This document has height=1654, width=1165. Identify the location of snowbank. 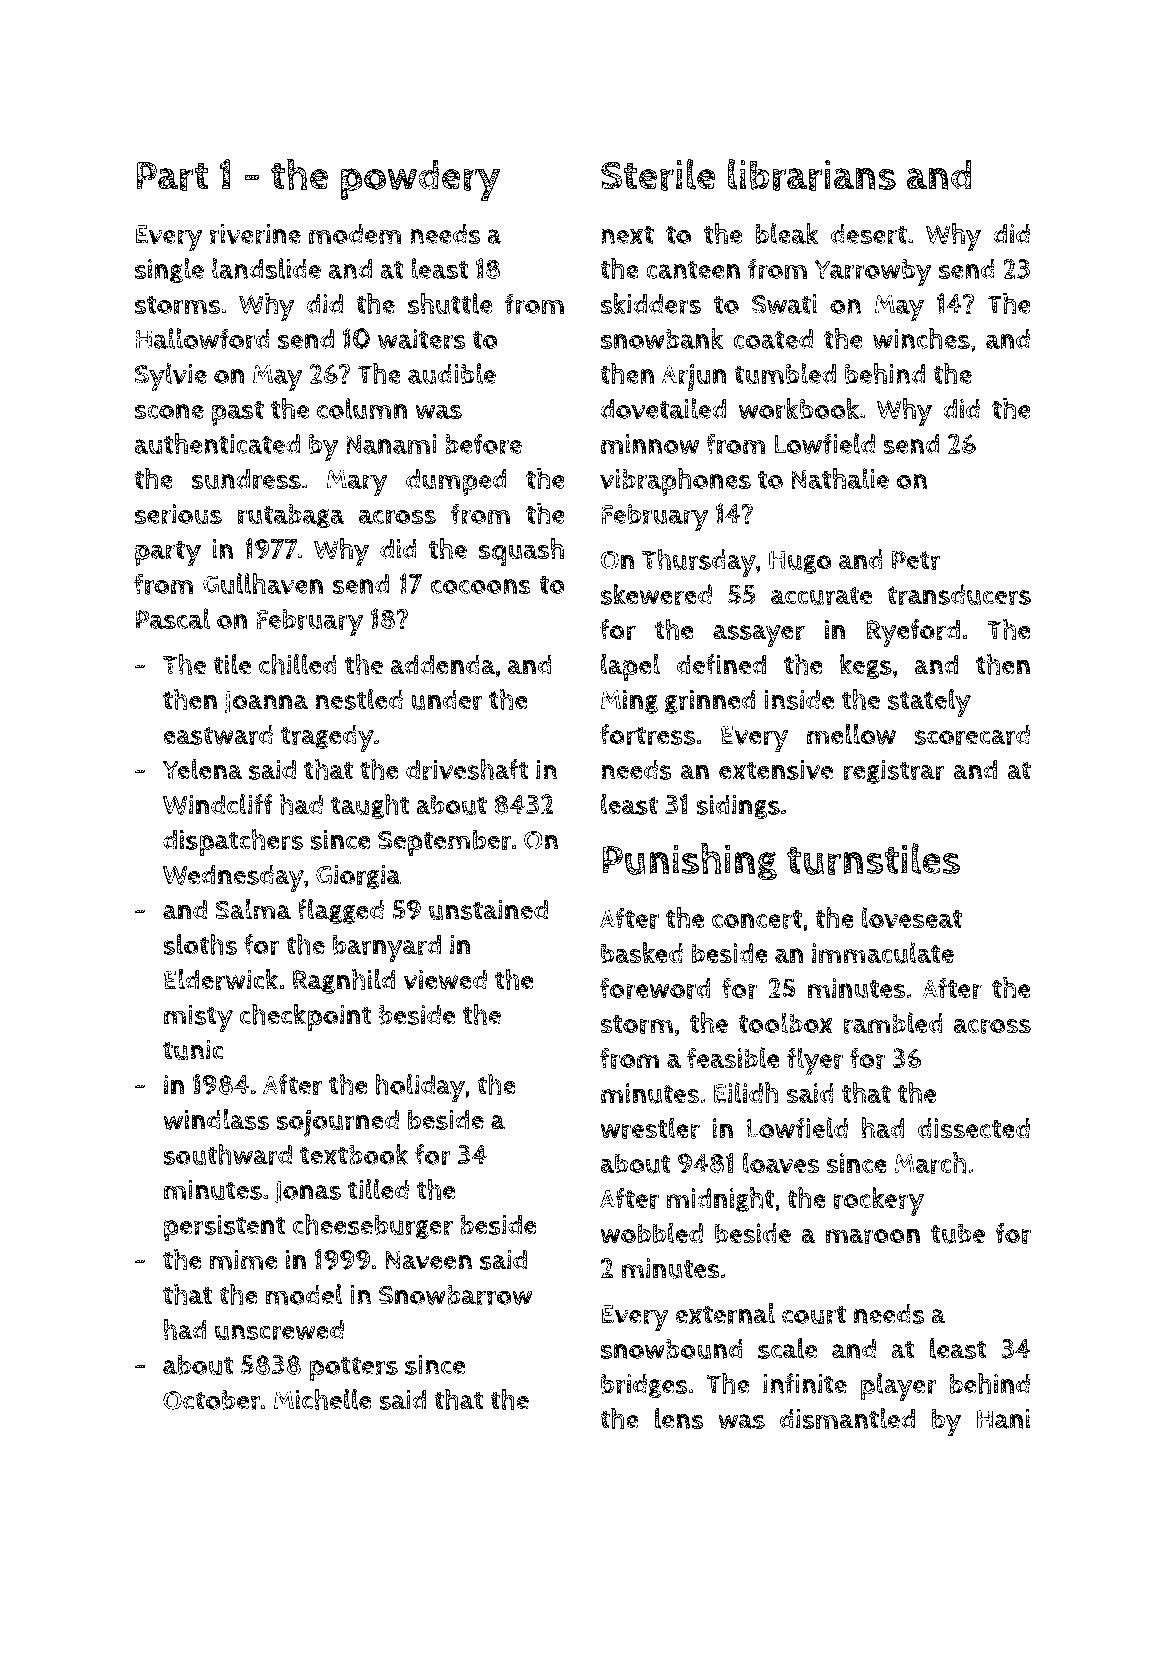
(662, 338).
